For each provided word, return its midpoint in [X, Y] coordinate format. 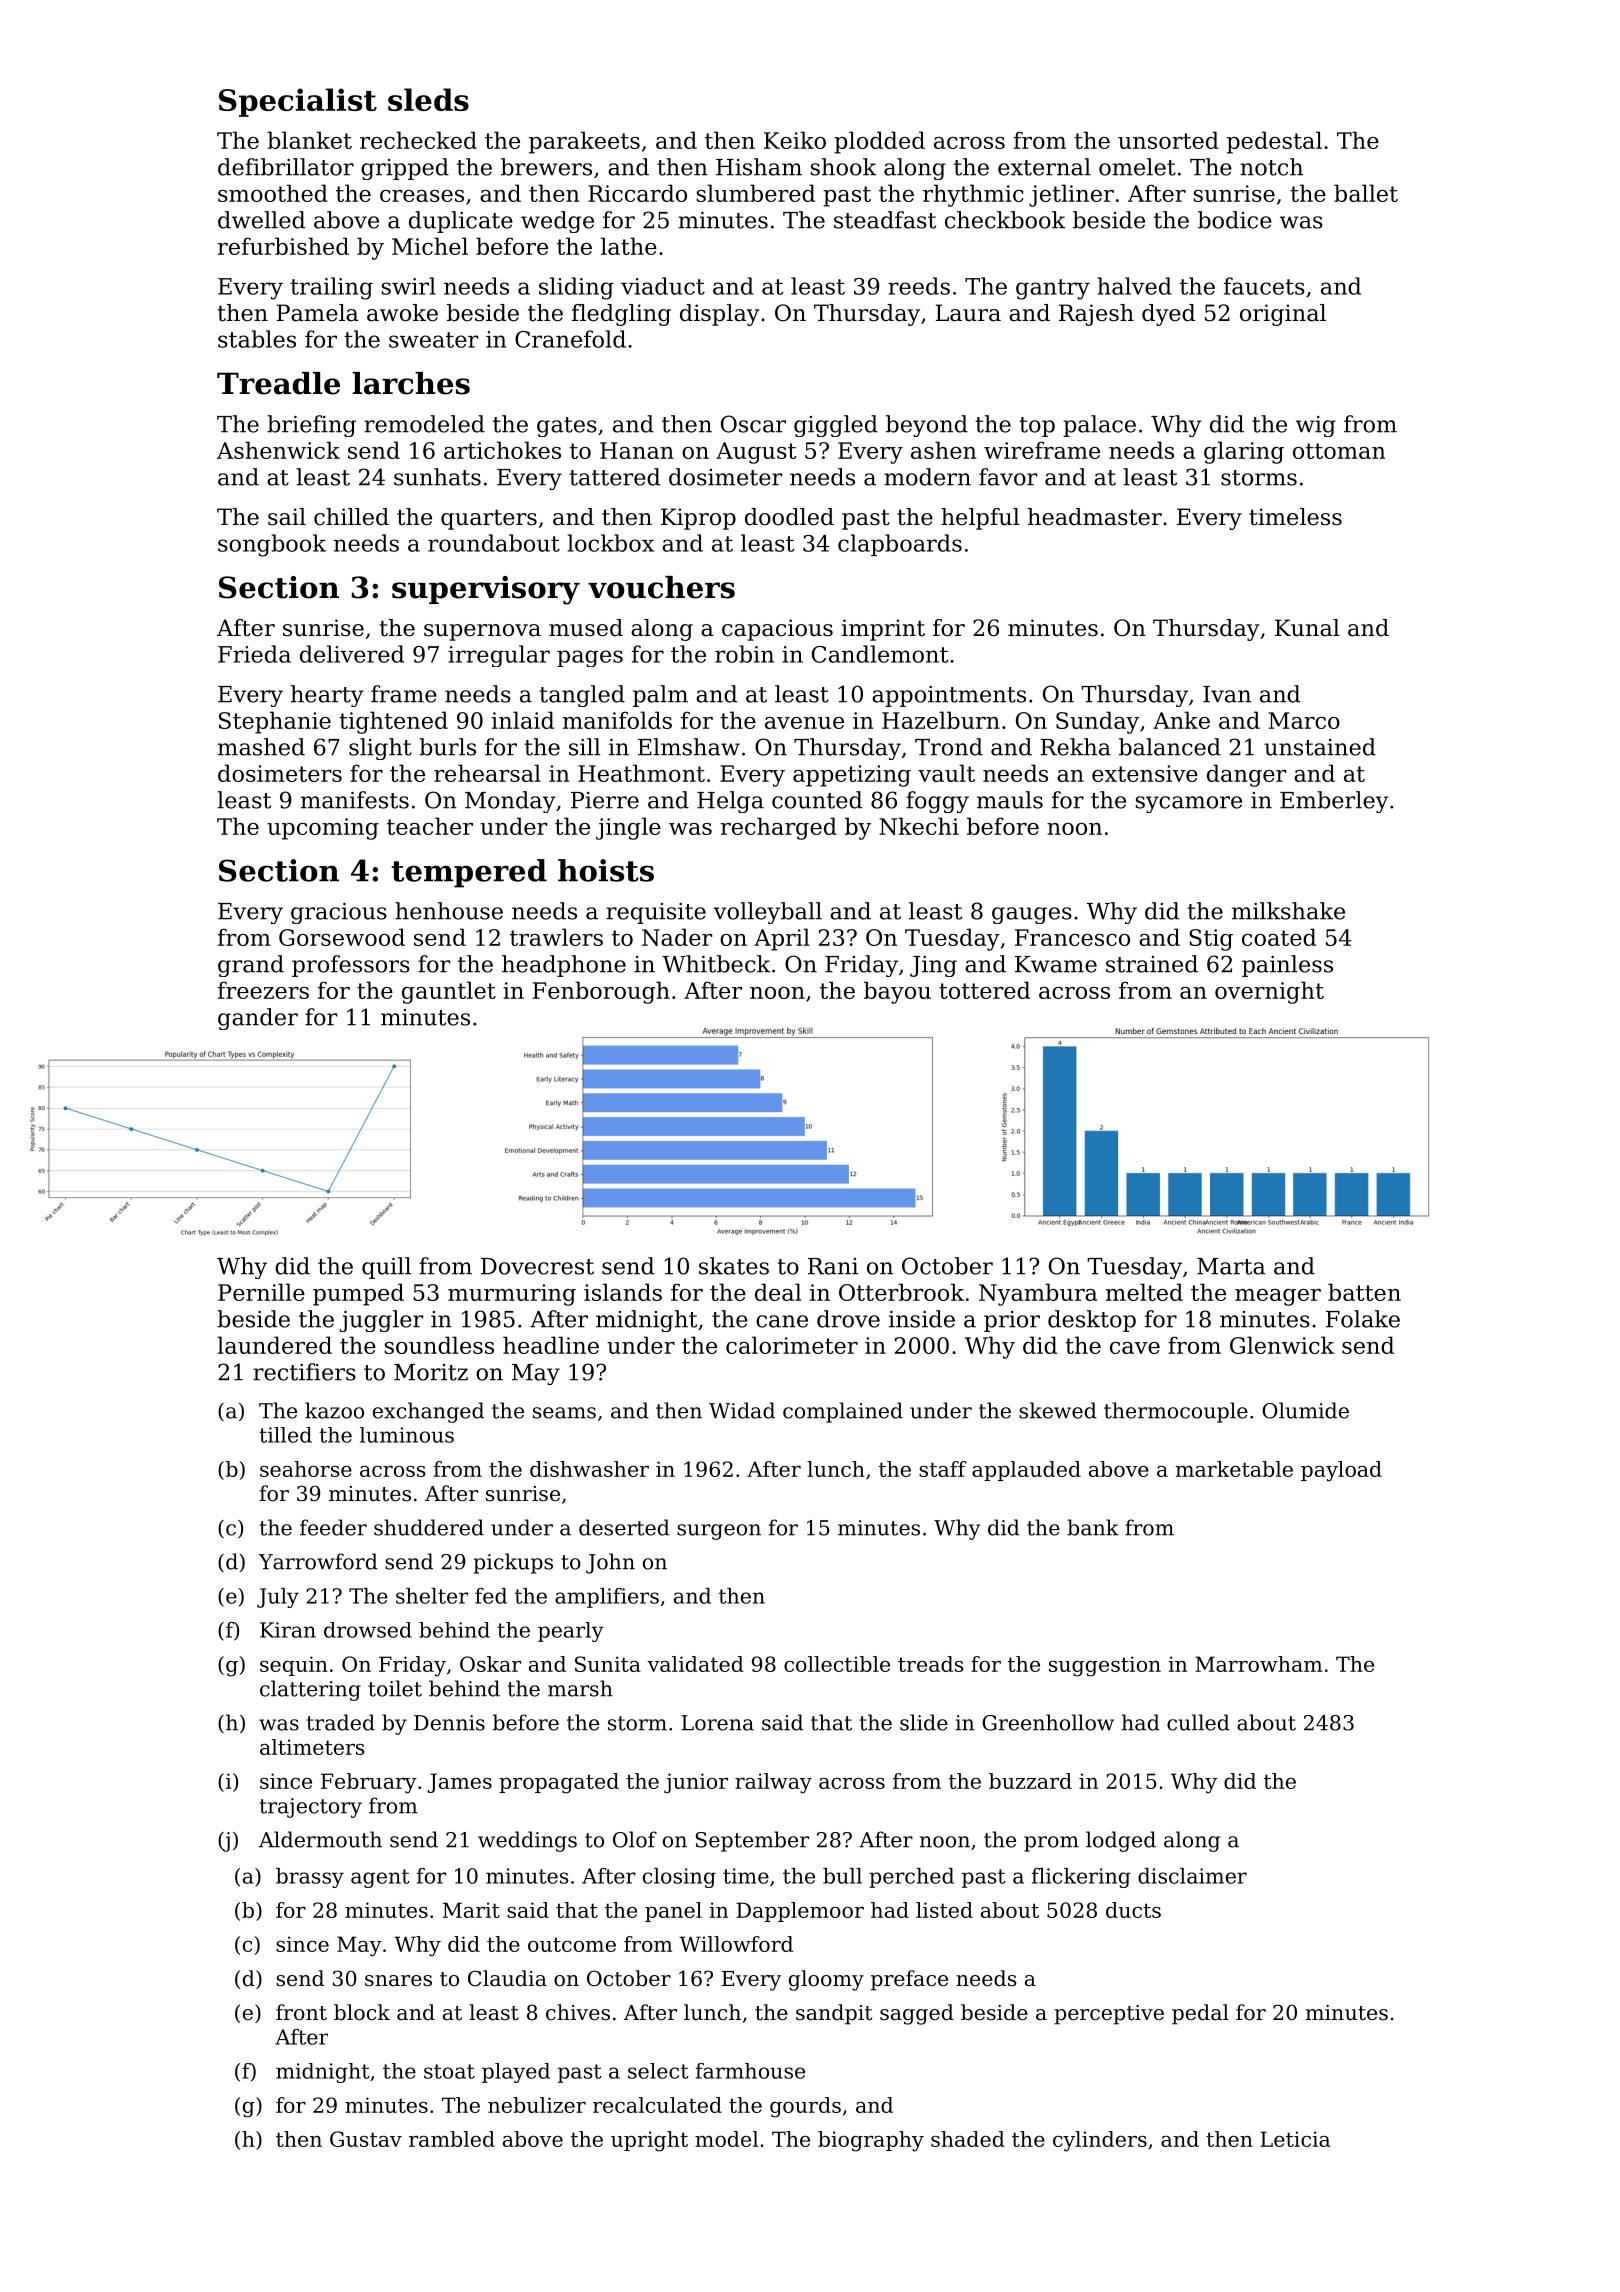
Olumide [1305, 1410]
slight [380, 749]
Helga [730, 802]
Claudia [507, 1978]
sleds [428, 99]
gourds [805, 2107]
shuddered [429, 1527]
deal [778, 1292]
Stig [1211, 940]
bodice [1235, 220]
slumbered [756, 193]
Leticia [1295, 2139]
